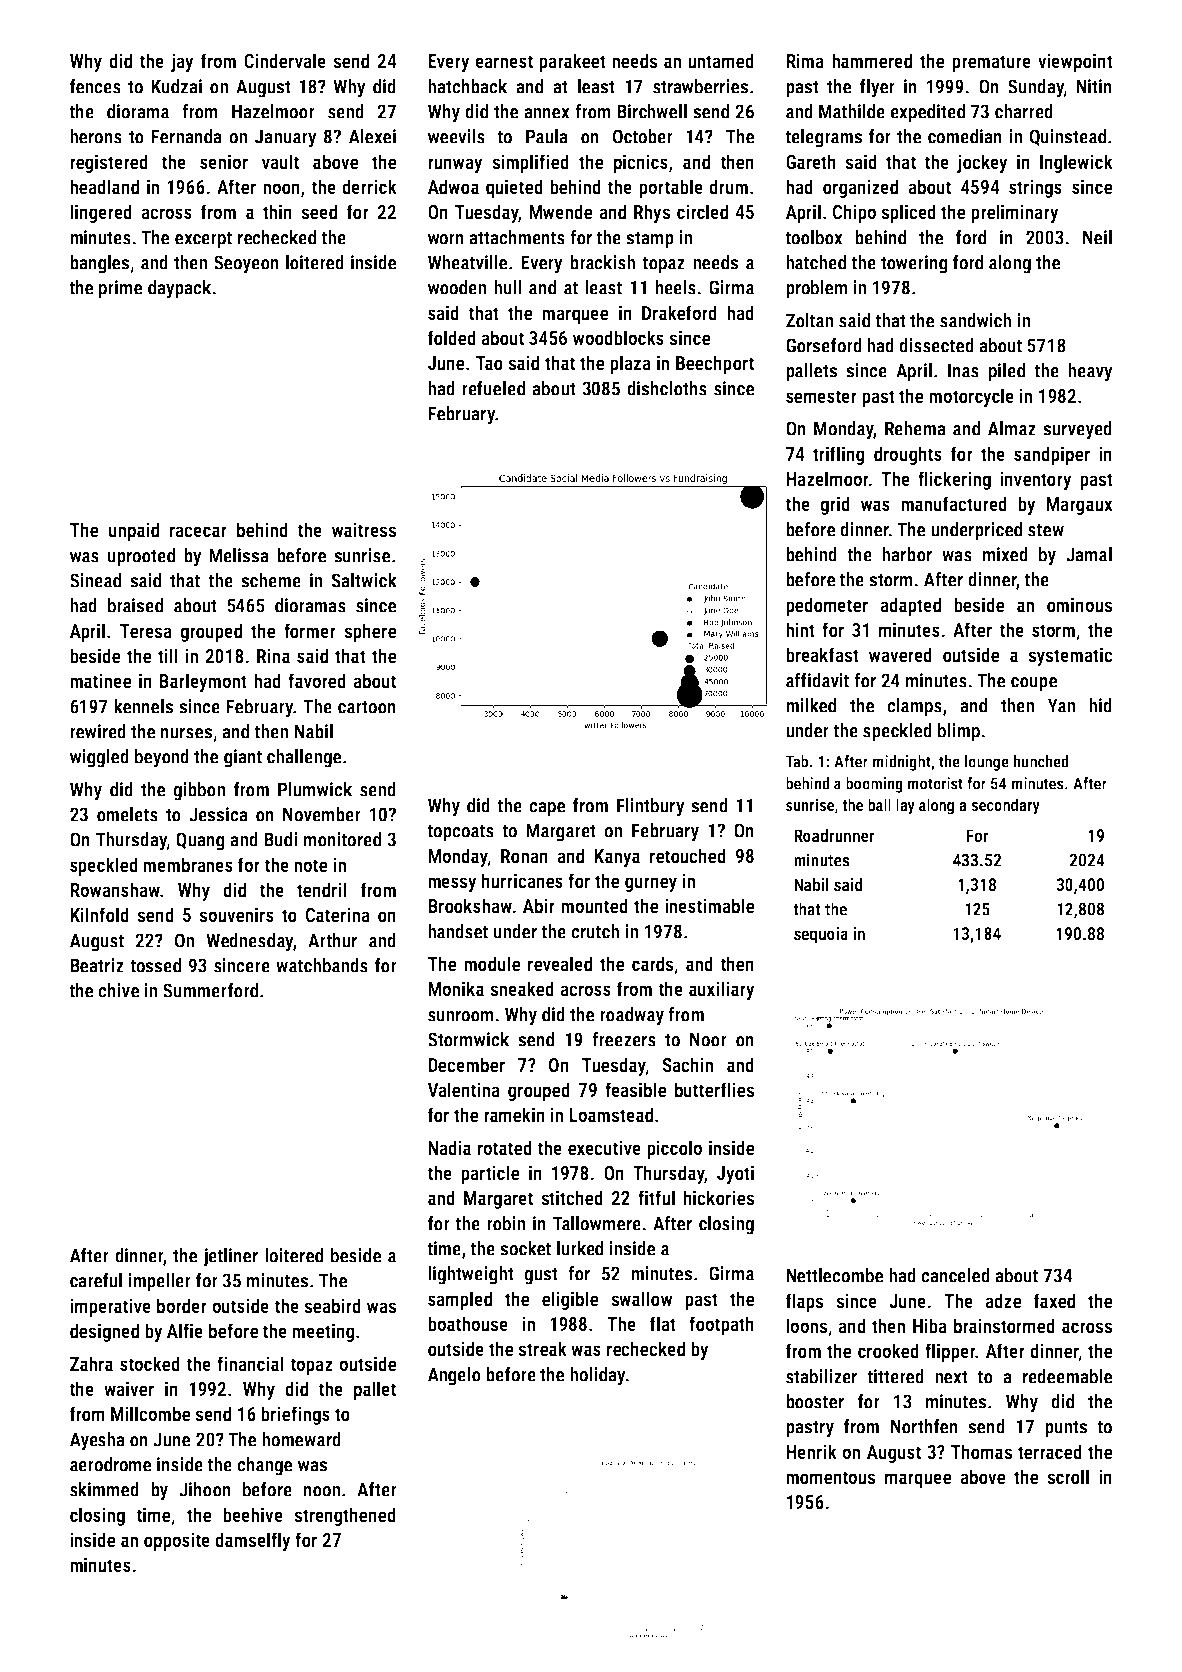  Describe the element at coordinates (253, 1541) in the image. I see `damselfly` at that location.
